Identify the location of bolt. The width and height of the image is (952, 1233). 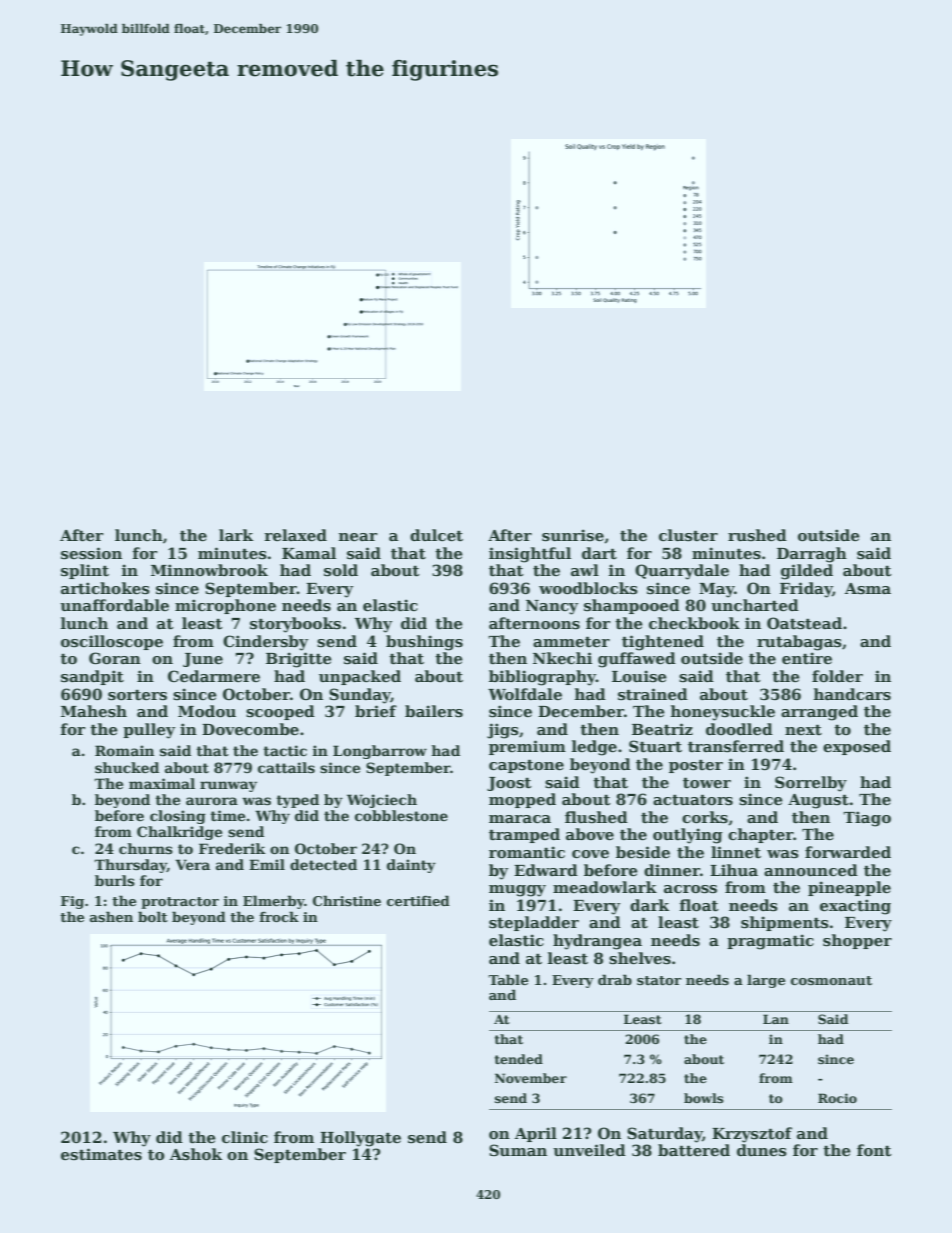
(153, 916).
